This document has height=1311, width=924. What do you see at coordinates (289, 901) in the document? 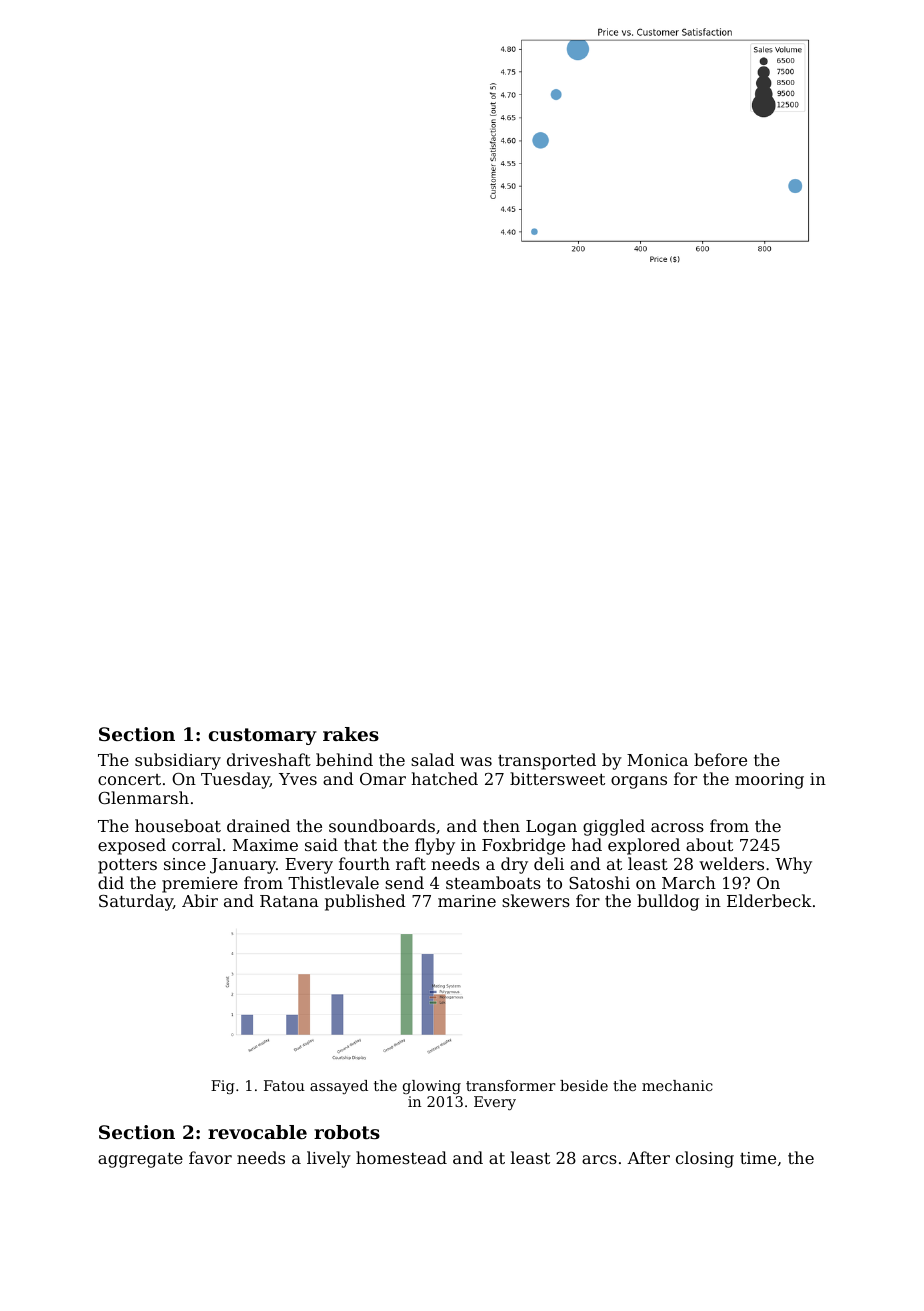
I see `Ratana` at bounding box center [289, 901].
